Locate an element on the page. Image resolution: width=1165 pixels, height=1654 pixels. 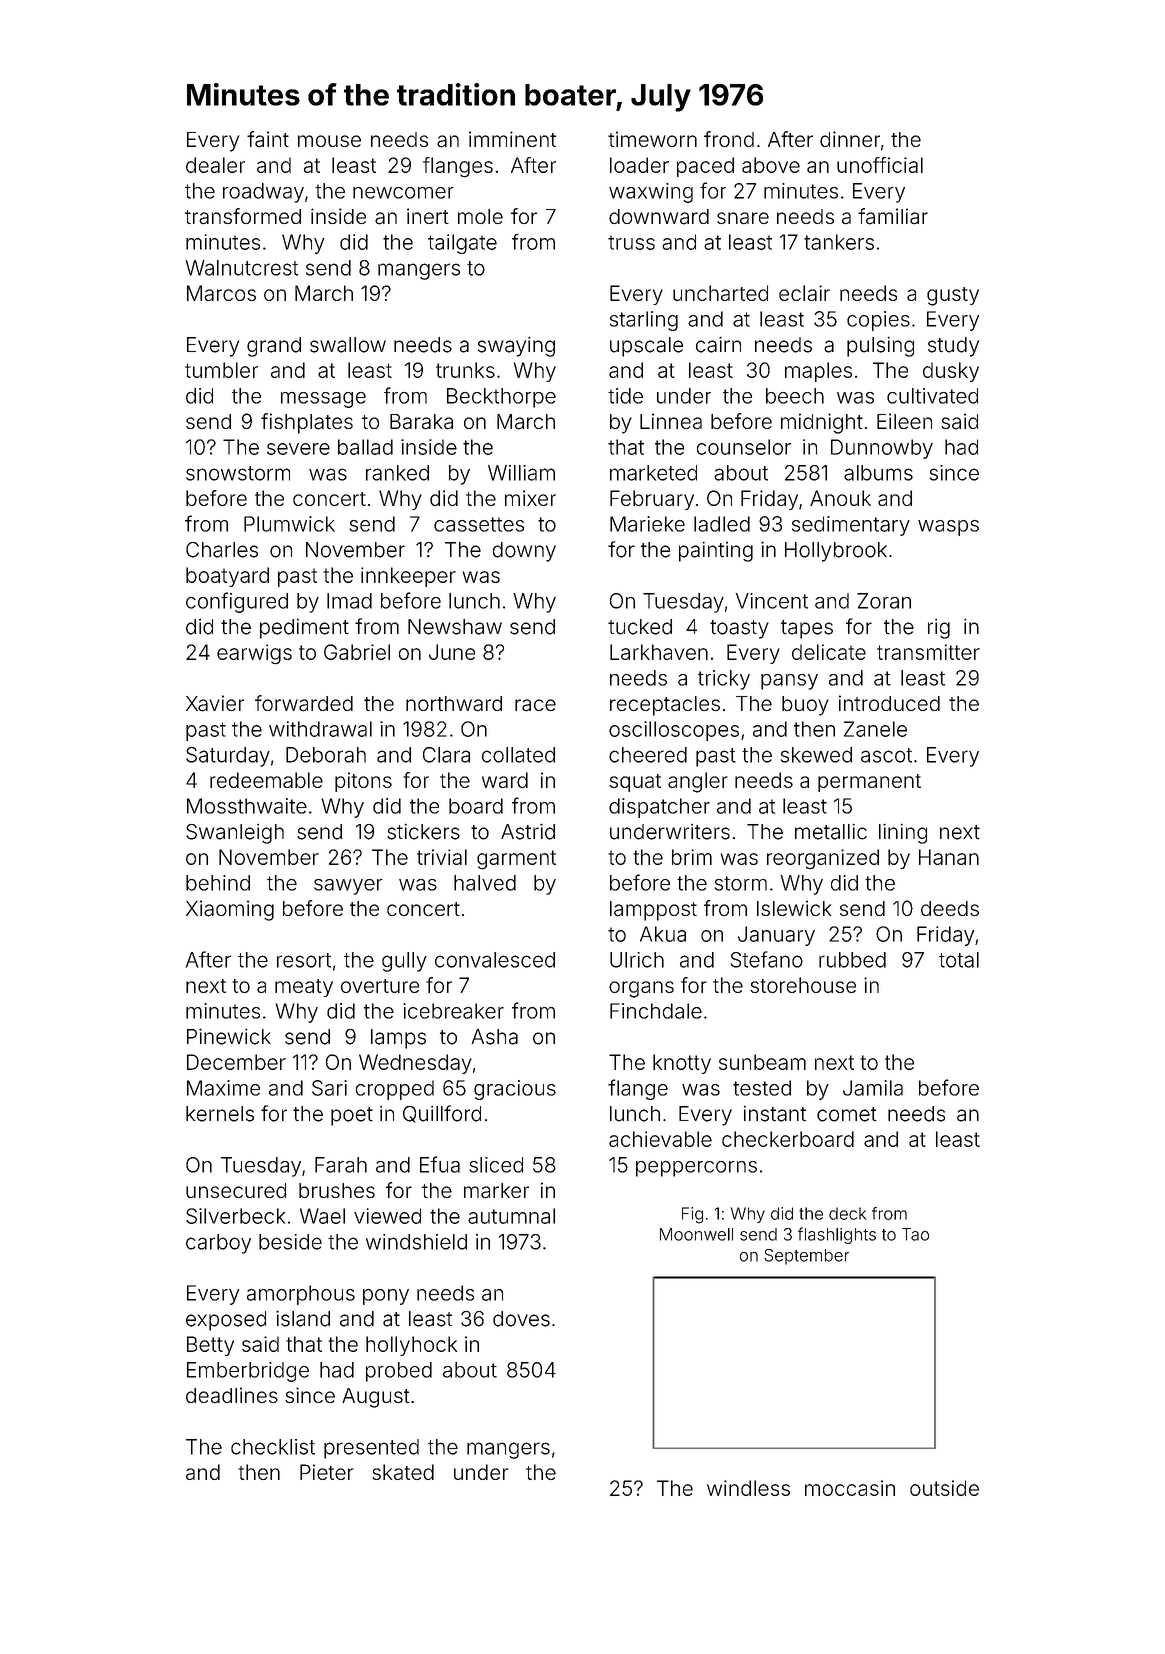
rig is located at coordinates (939, 629).
